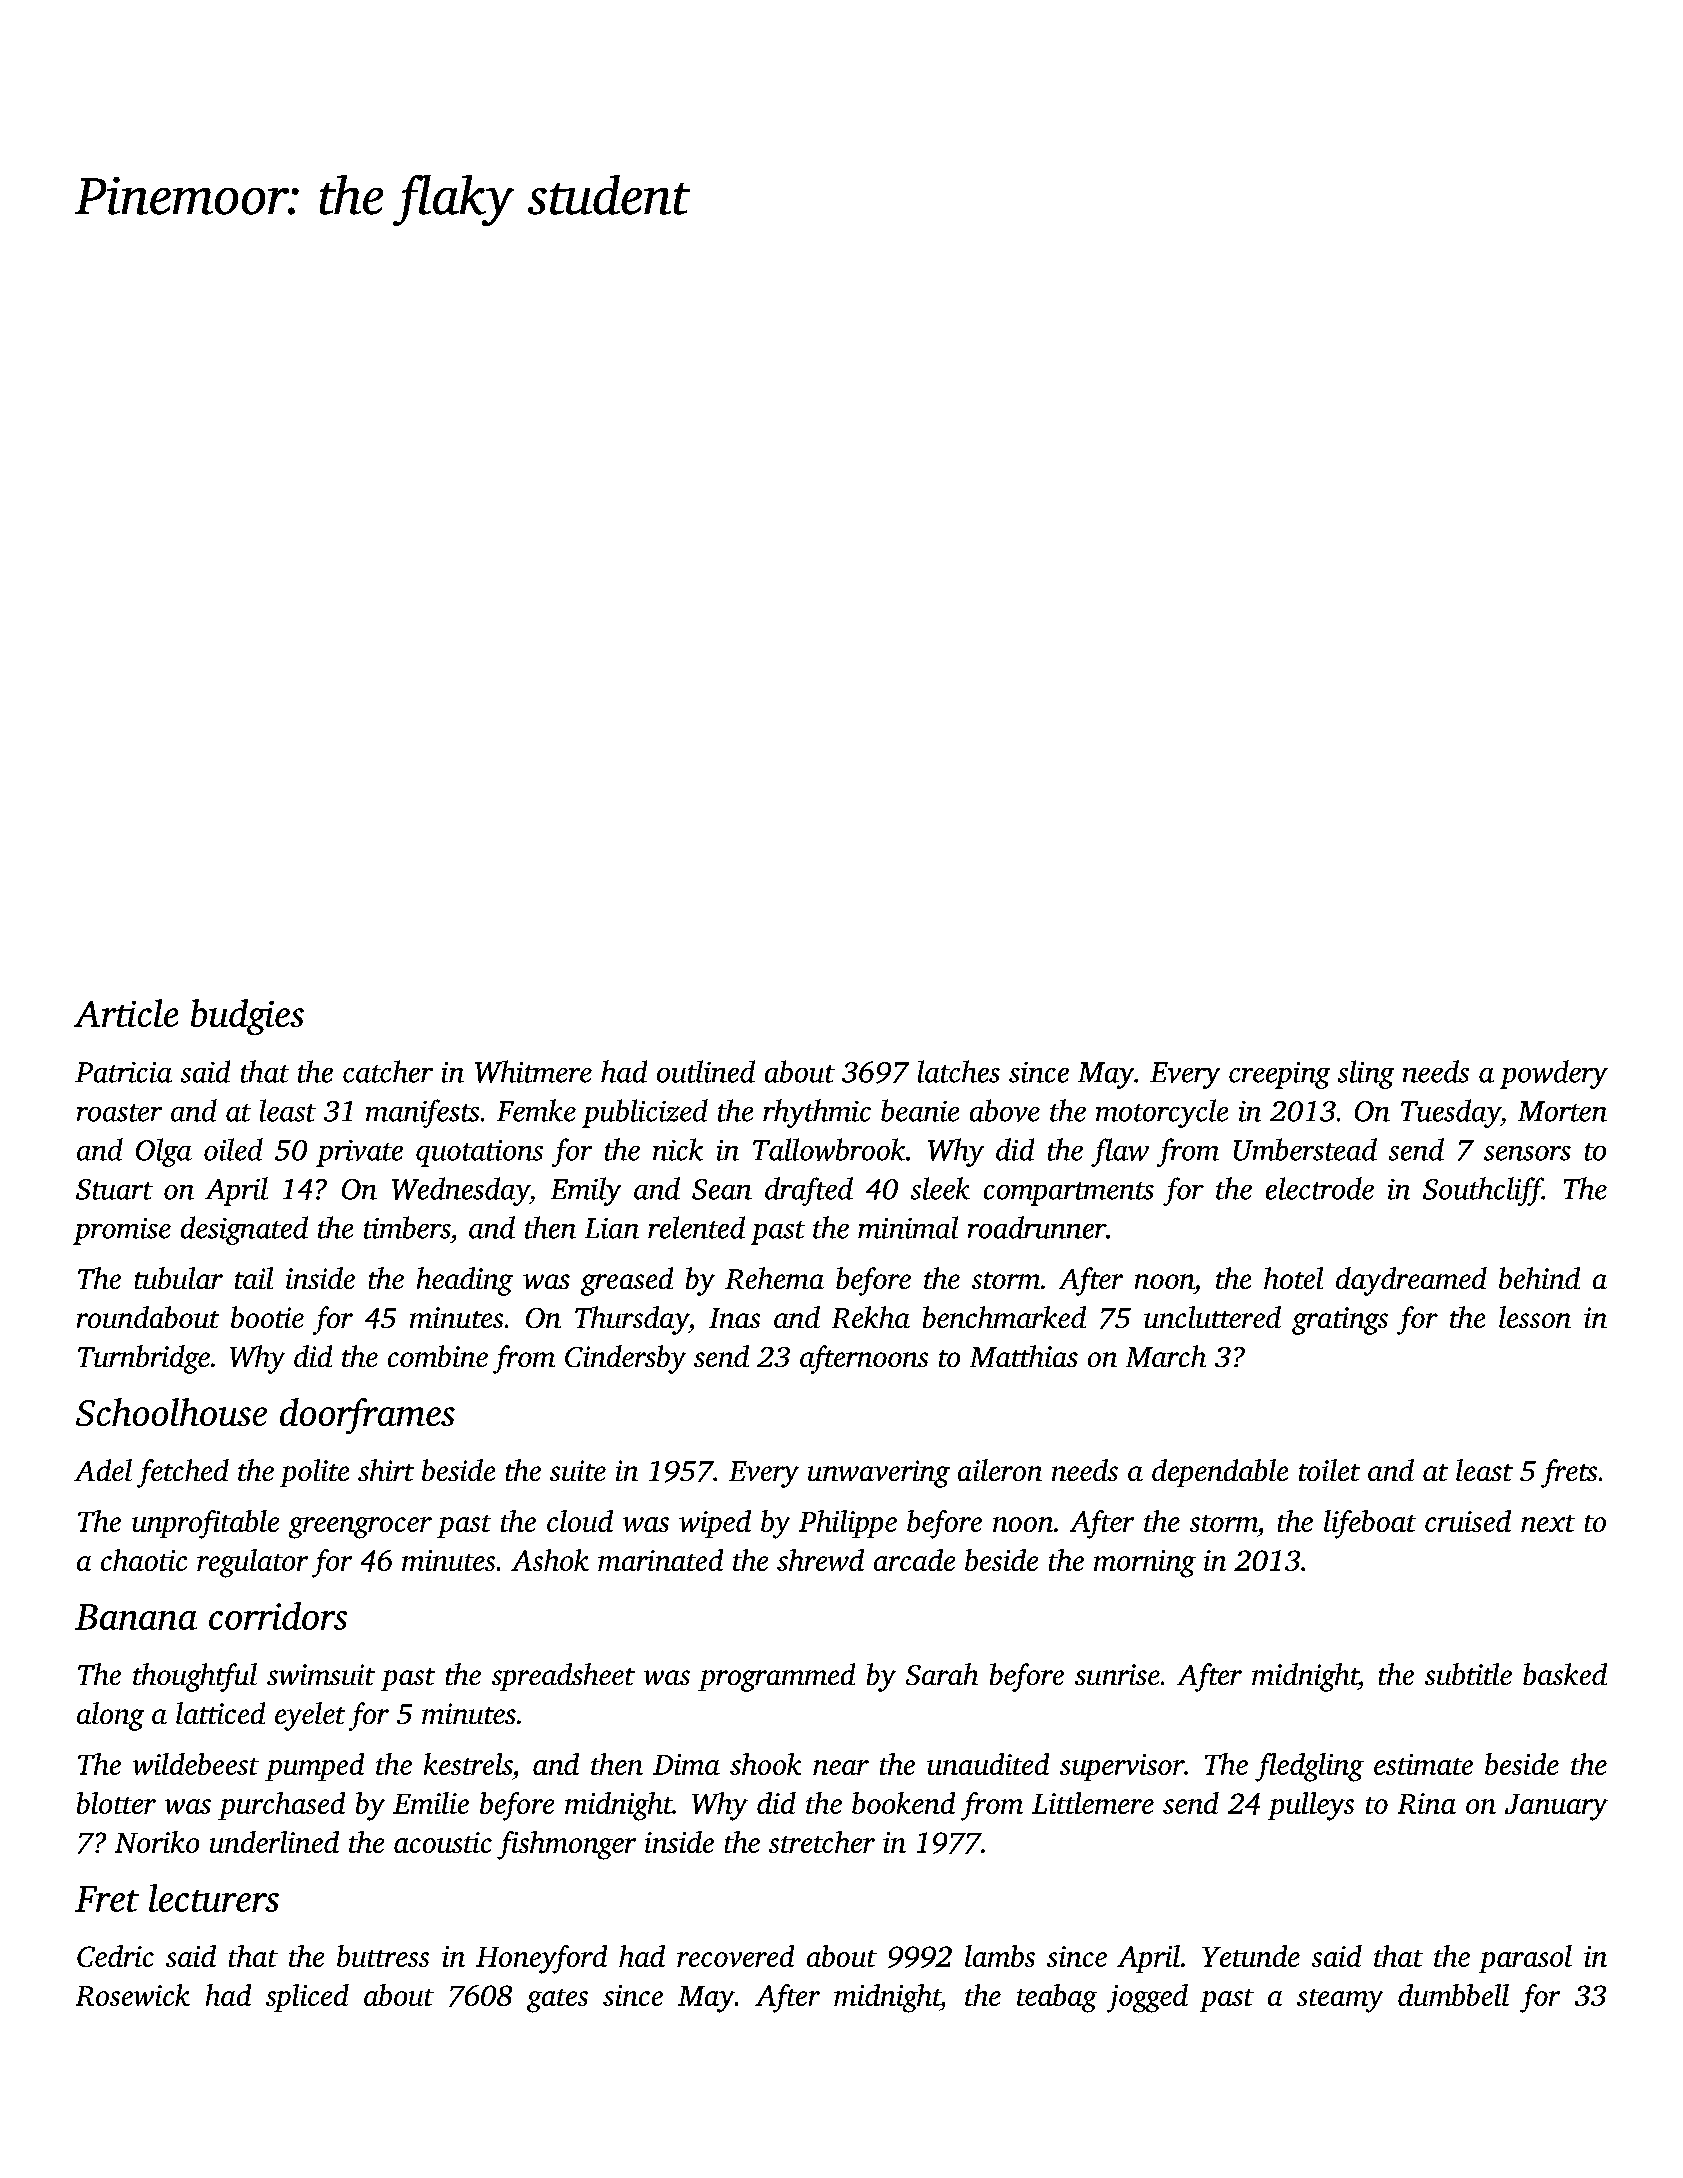 This screenshot has height=2178, width=1683. I want to click on Rosewick, so click(133, 1995).
